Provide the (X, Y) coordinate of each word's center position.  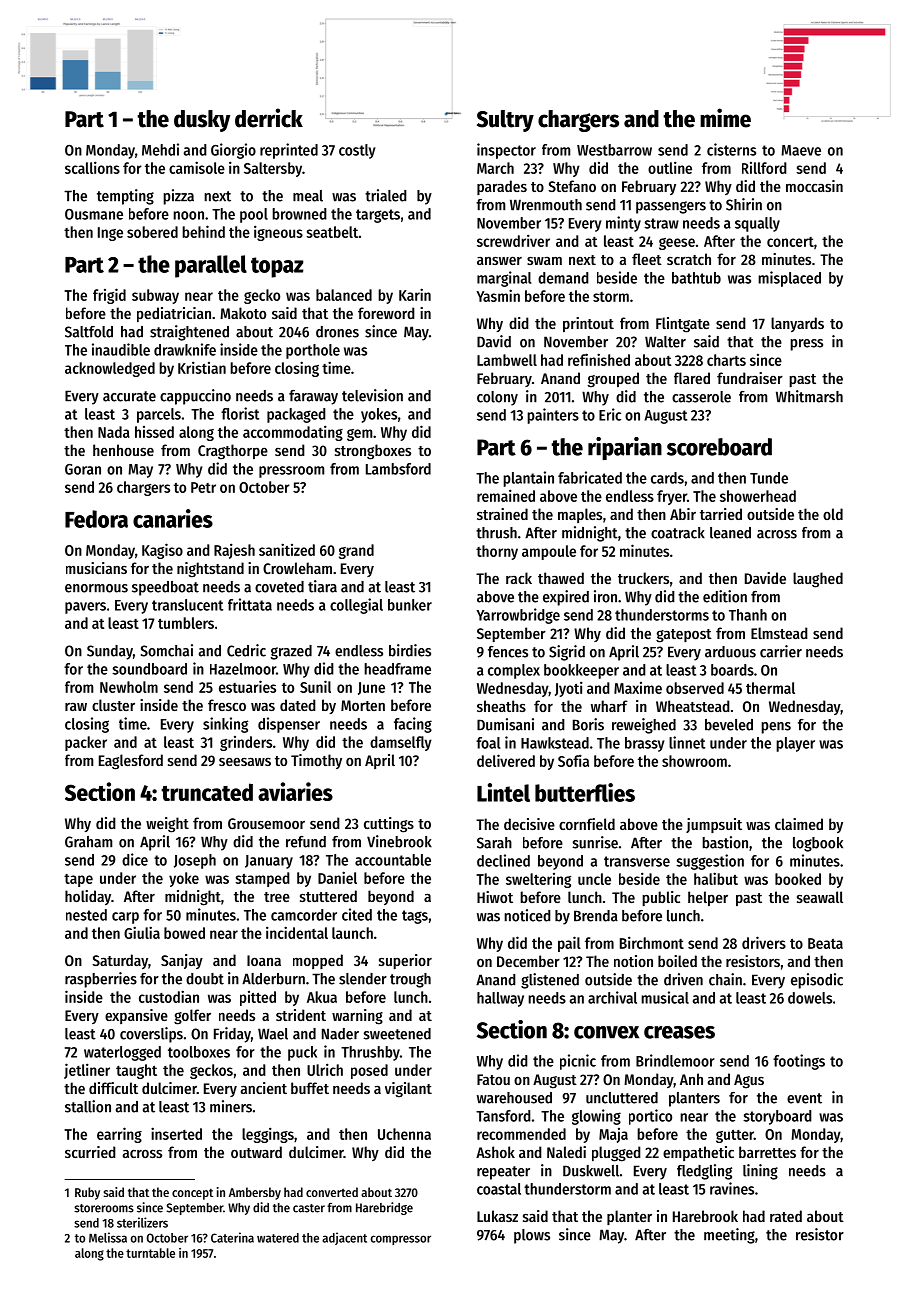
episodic (817, 981)
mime (725, 118)
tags (415, 917)
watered (278, 1238)
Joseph (195, 861)
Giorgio (233, 151)
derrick (269, 118)
